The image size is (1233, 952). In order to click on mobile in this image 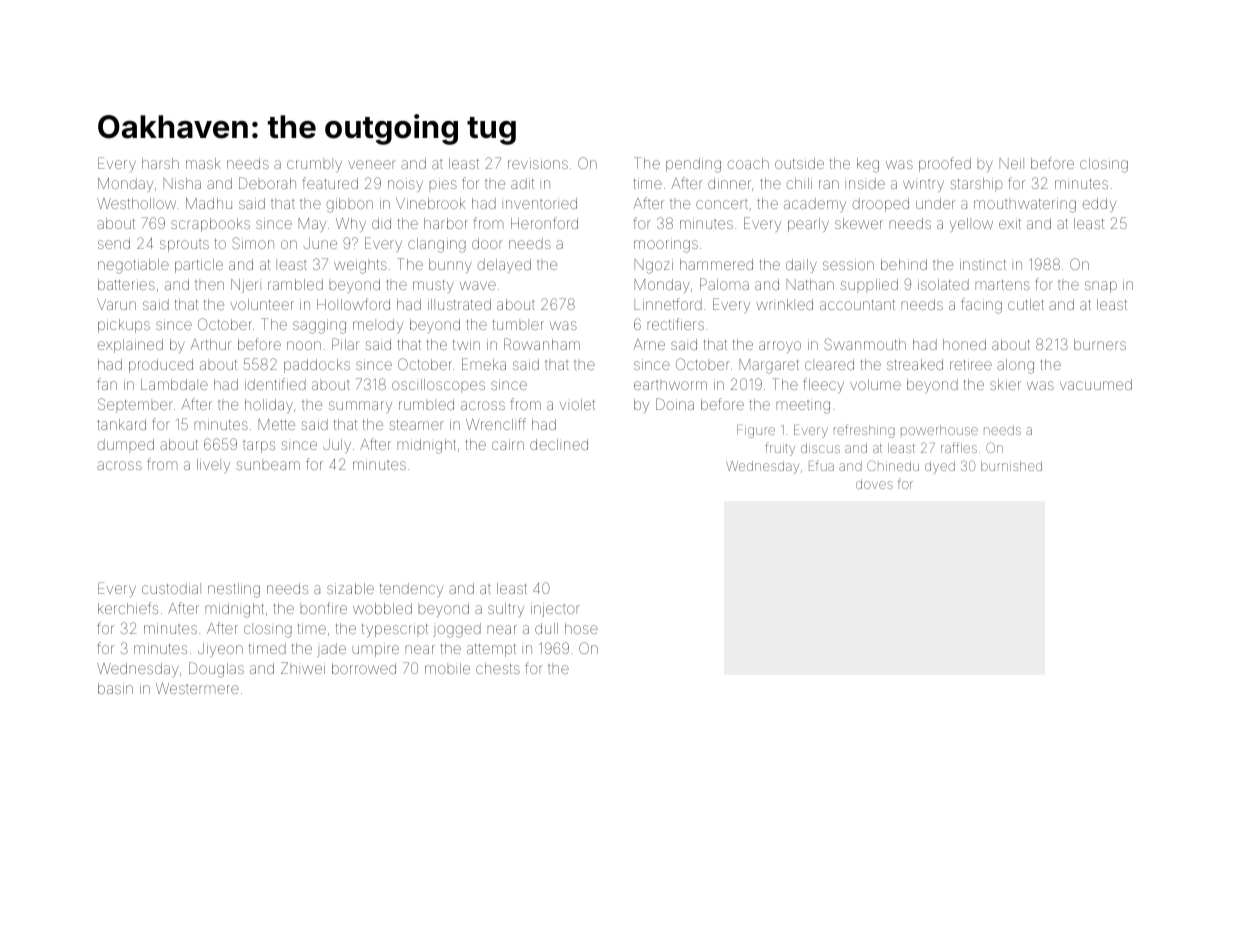, I will do `click(447, 668)`.
